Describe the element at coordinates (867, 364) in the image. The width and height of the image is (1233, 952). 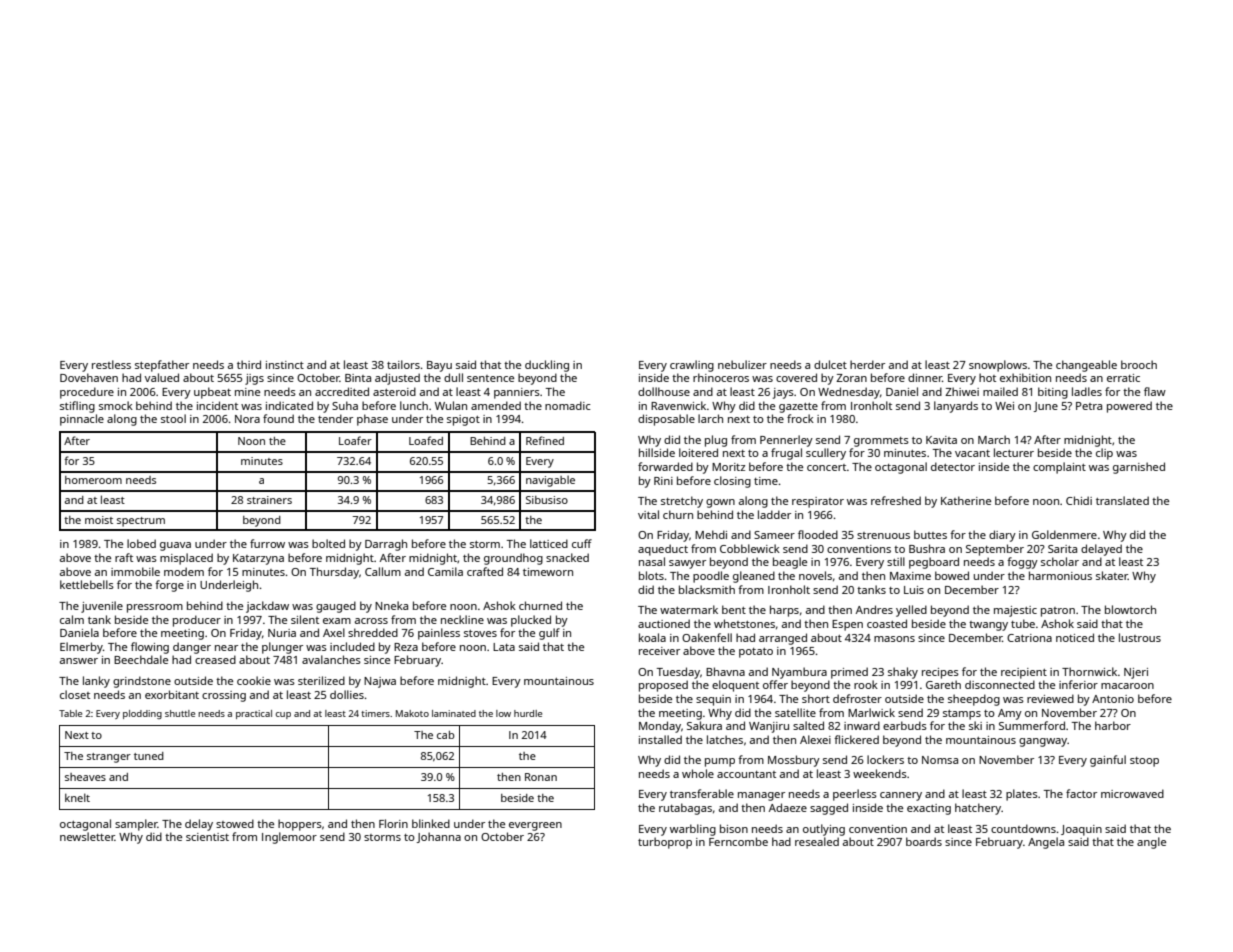
I see `herder` at that location.
